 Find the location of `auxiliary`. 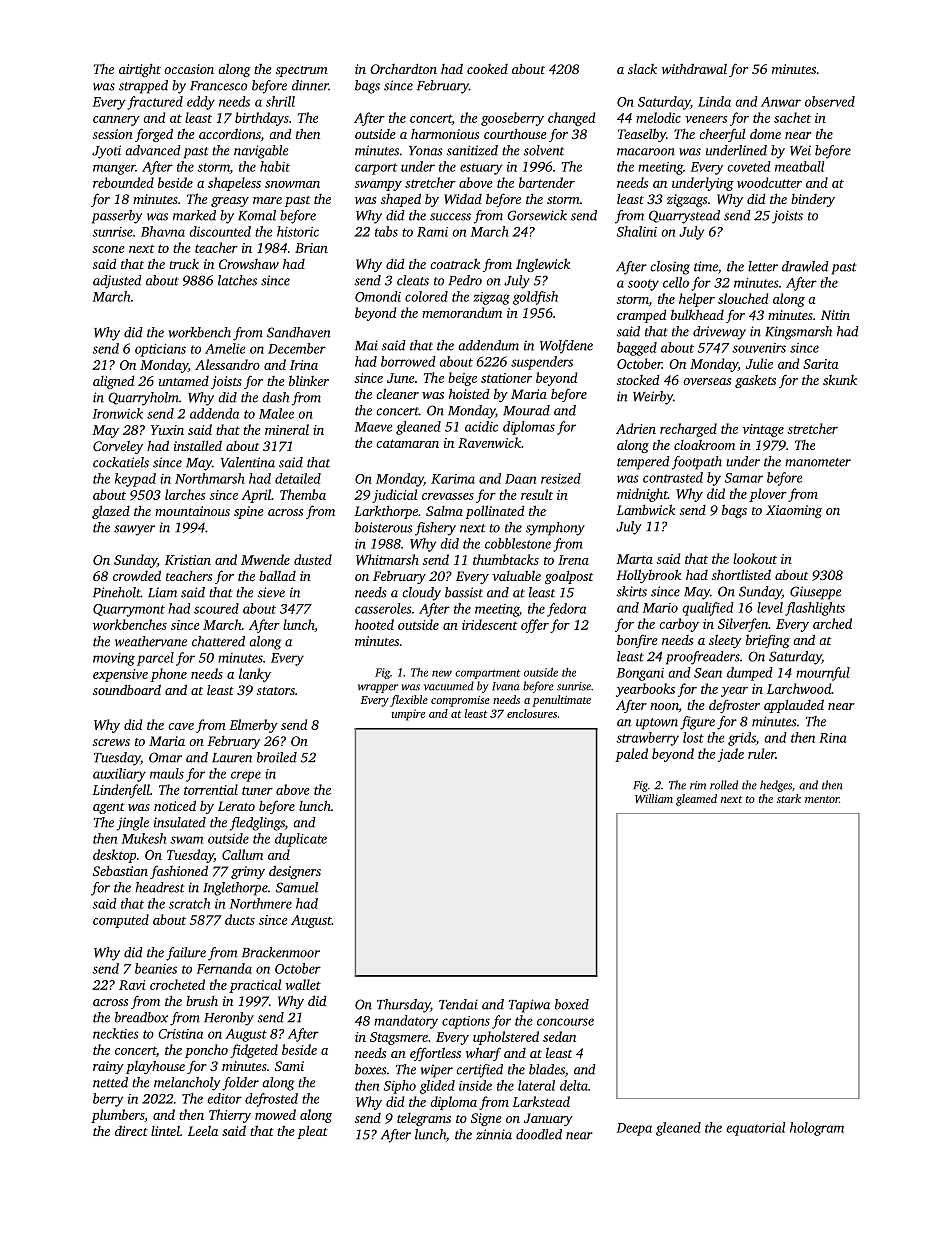

auxiliary is located at coordinates (119, 775).
